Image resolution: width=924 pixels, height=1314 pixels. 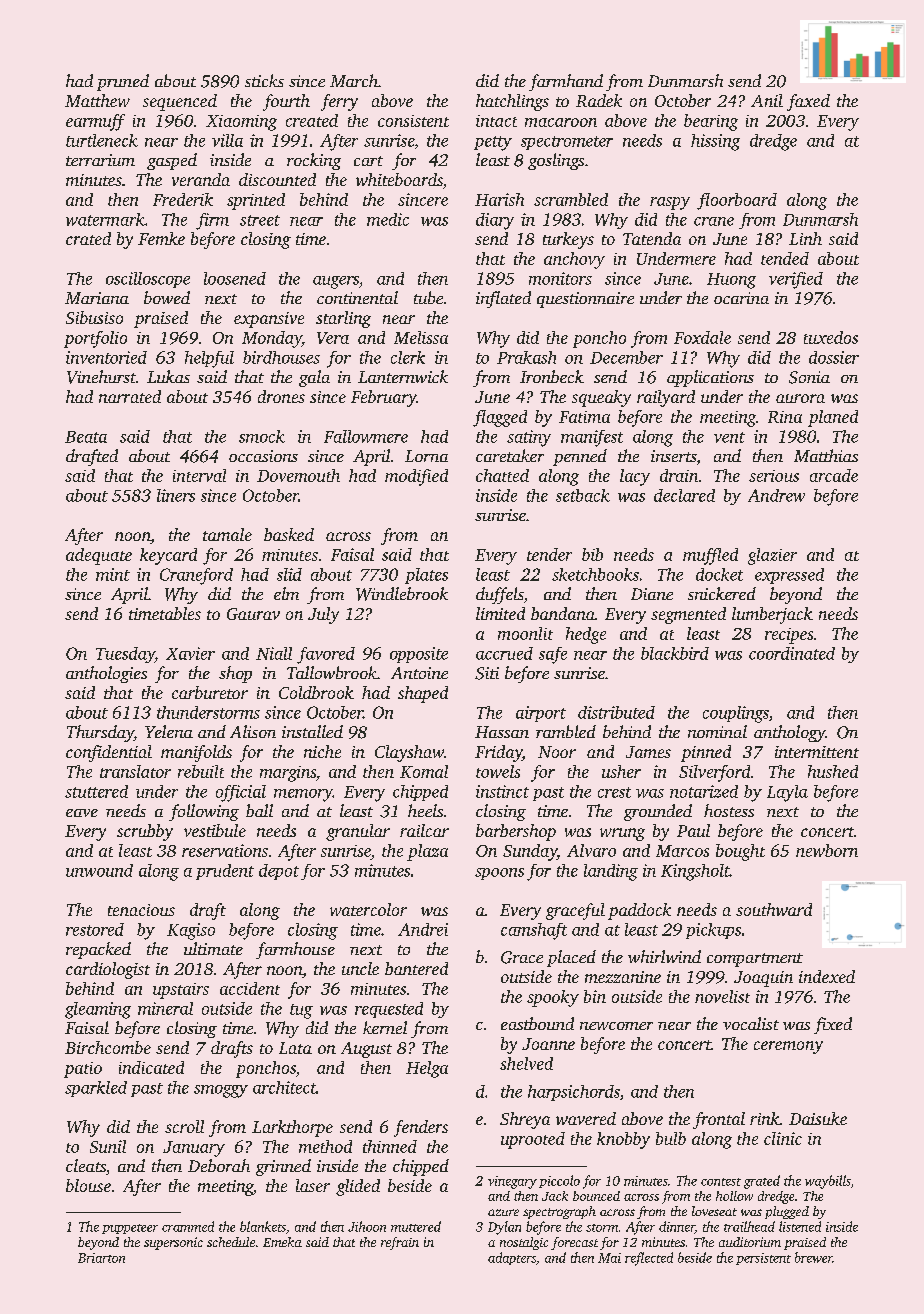 I want to click on Sonia, so click(x=809, y=377).
